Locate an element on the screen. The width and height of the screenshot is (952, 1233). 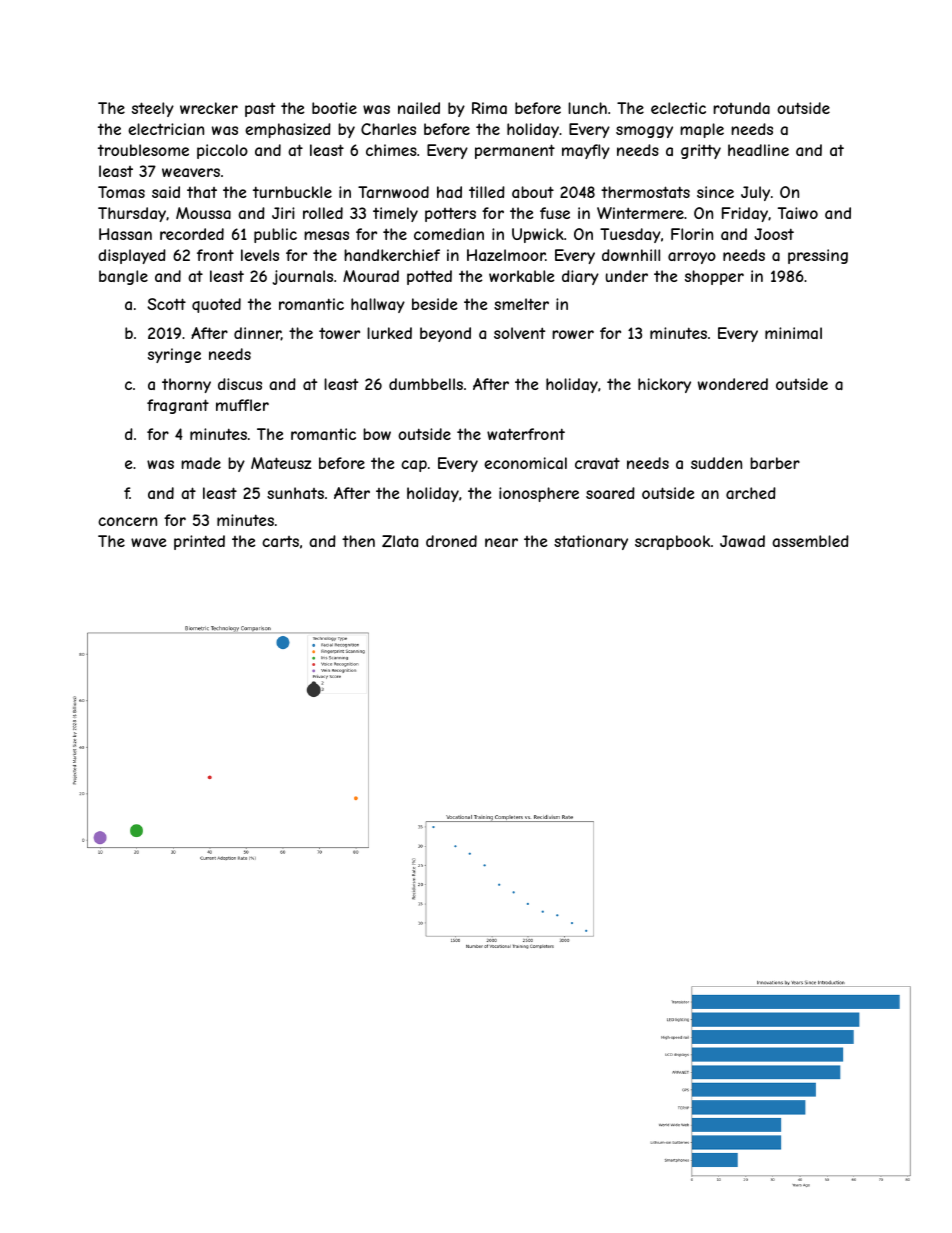
rotunda is located at coordinates (741, 108).
